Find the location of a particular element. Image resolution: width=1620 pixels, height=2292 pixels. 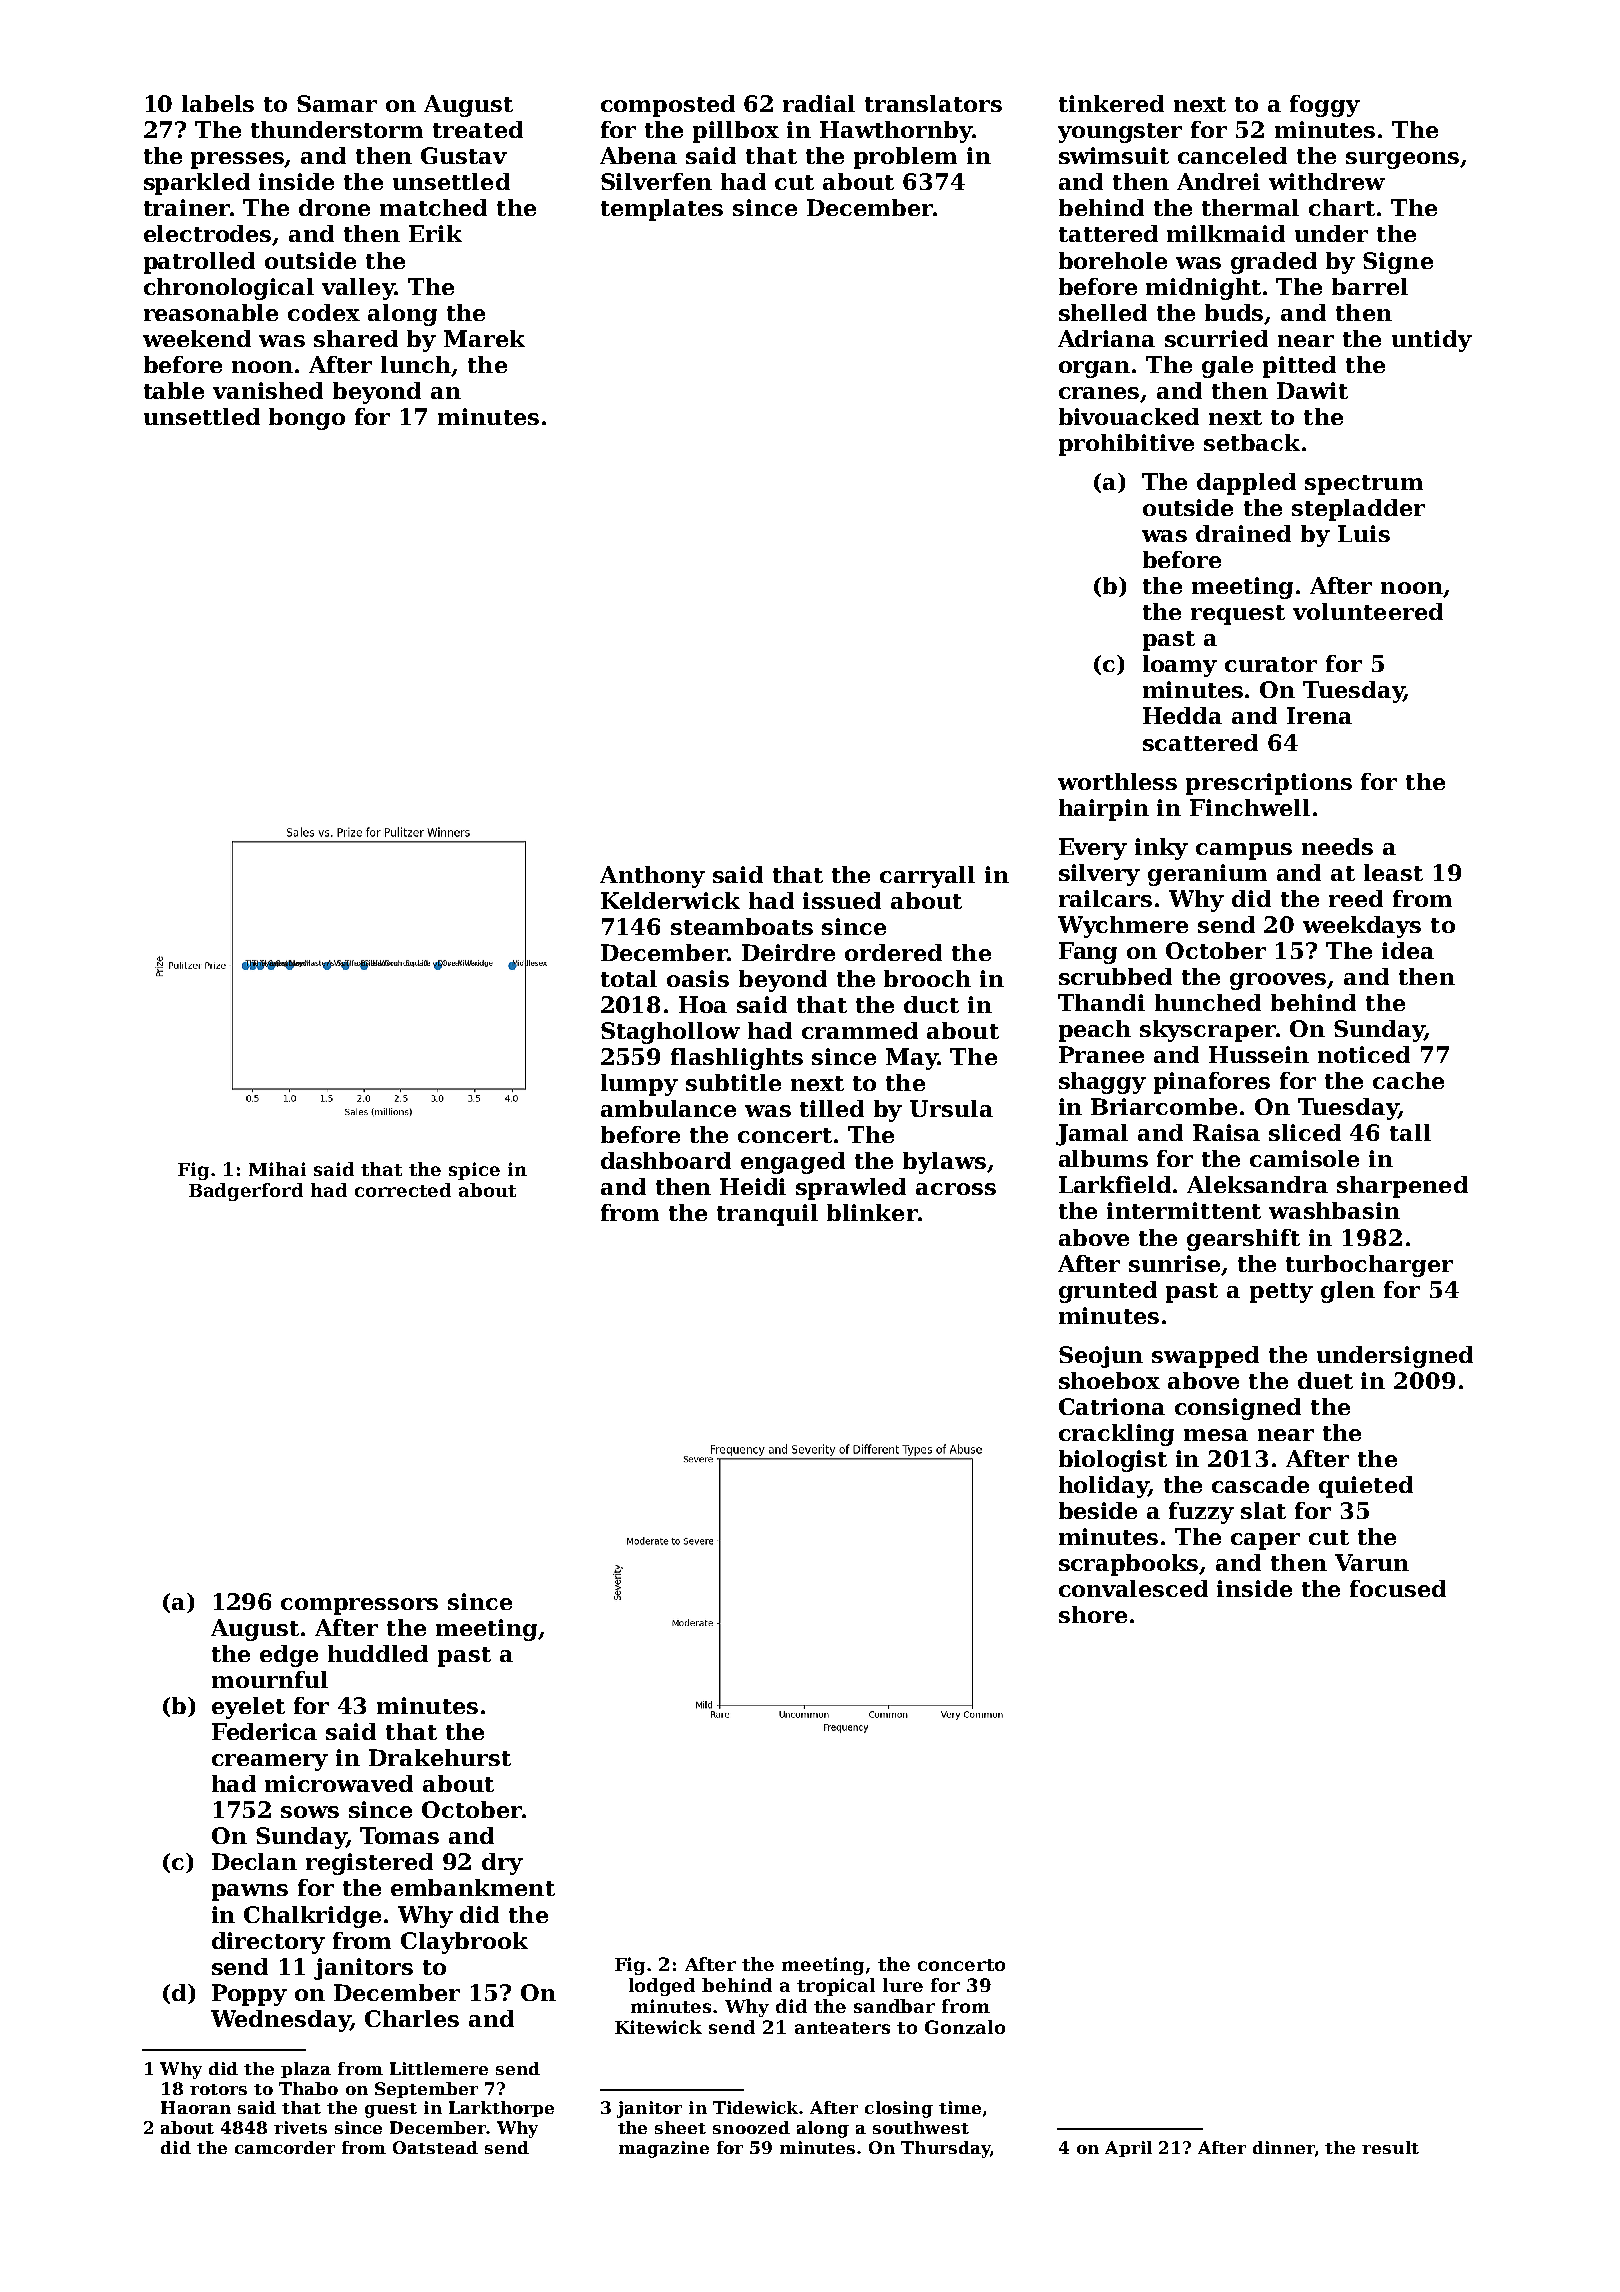

dinner is located at coordinates (1284, 2147).
